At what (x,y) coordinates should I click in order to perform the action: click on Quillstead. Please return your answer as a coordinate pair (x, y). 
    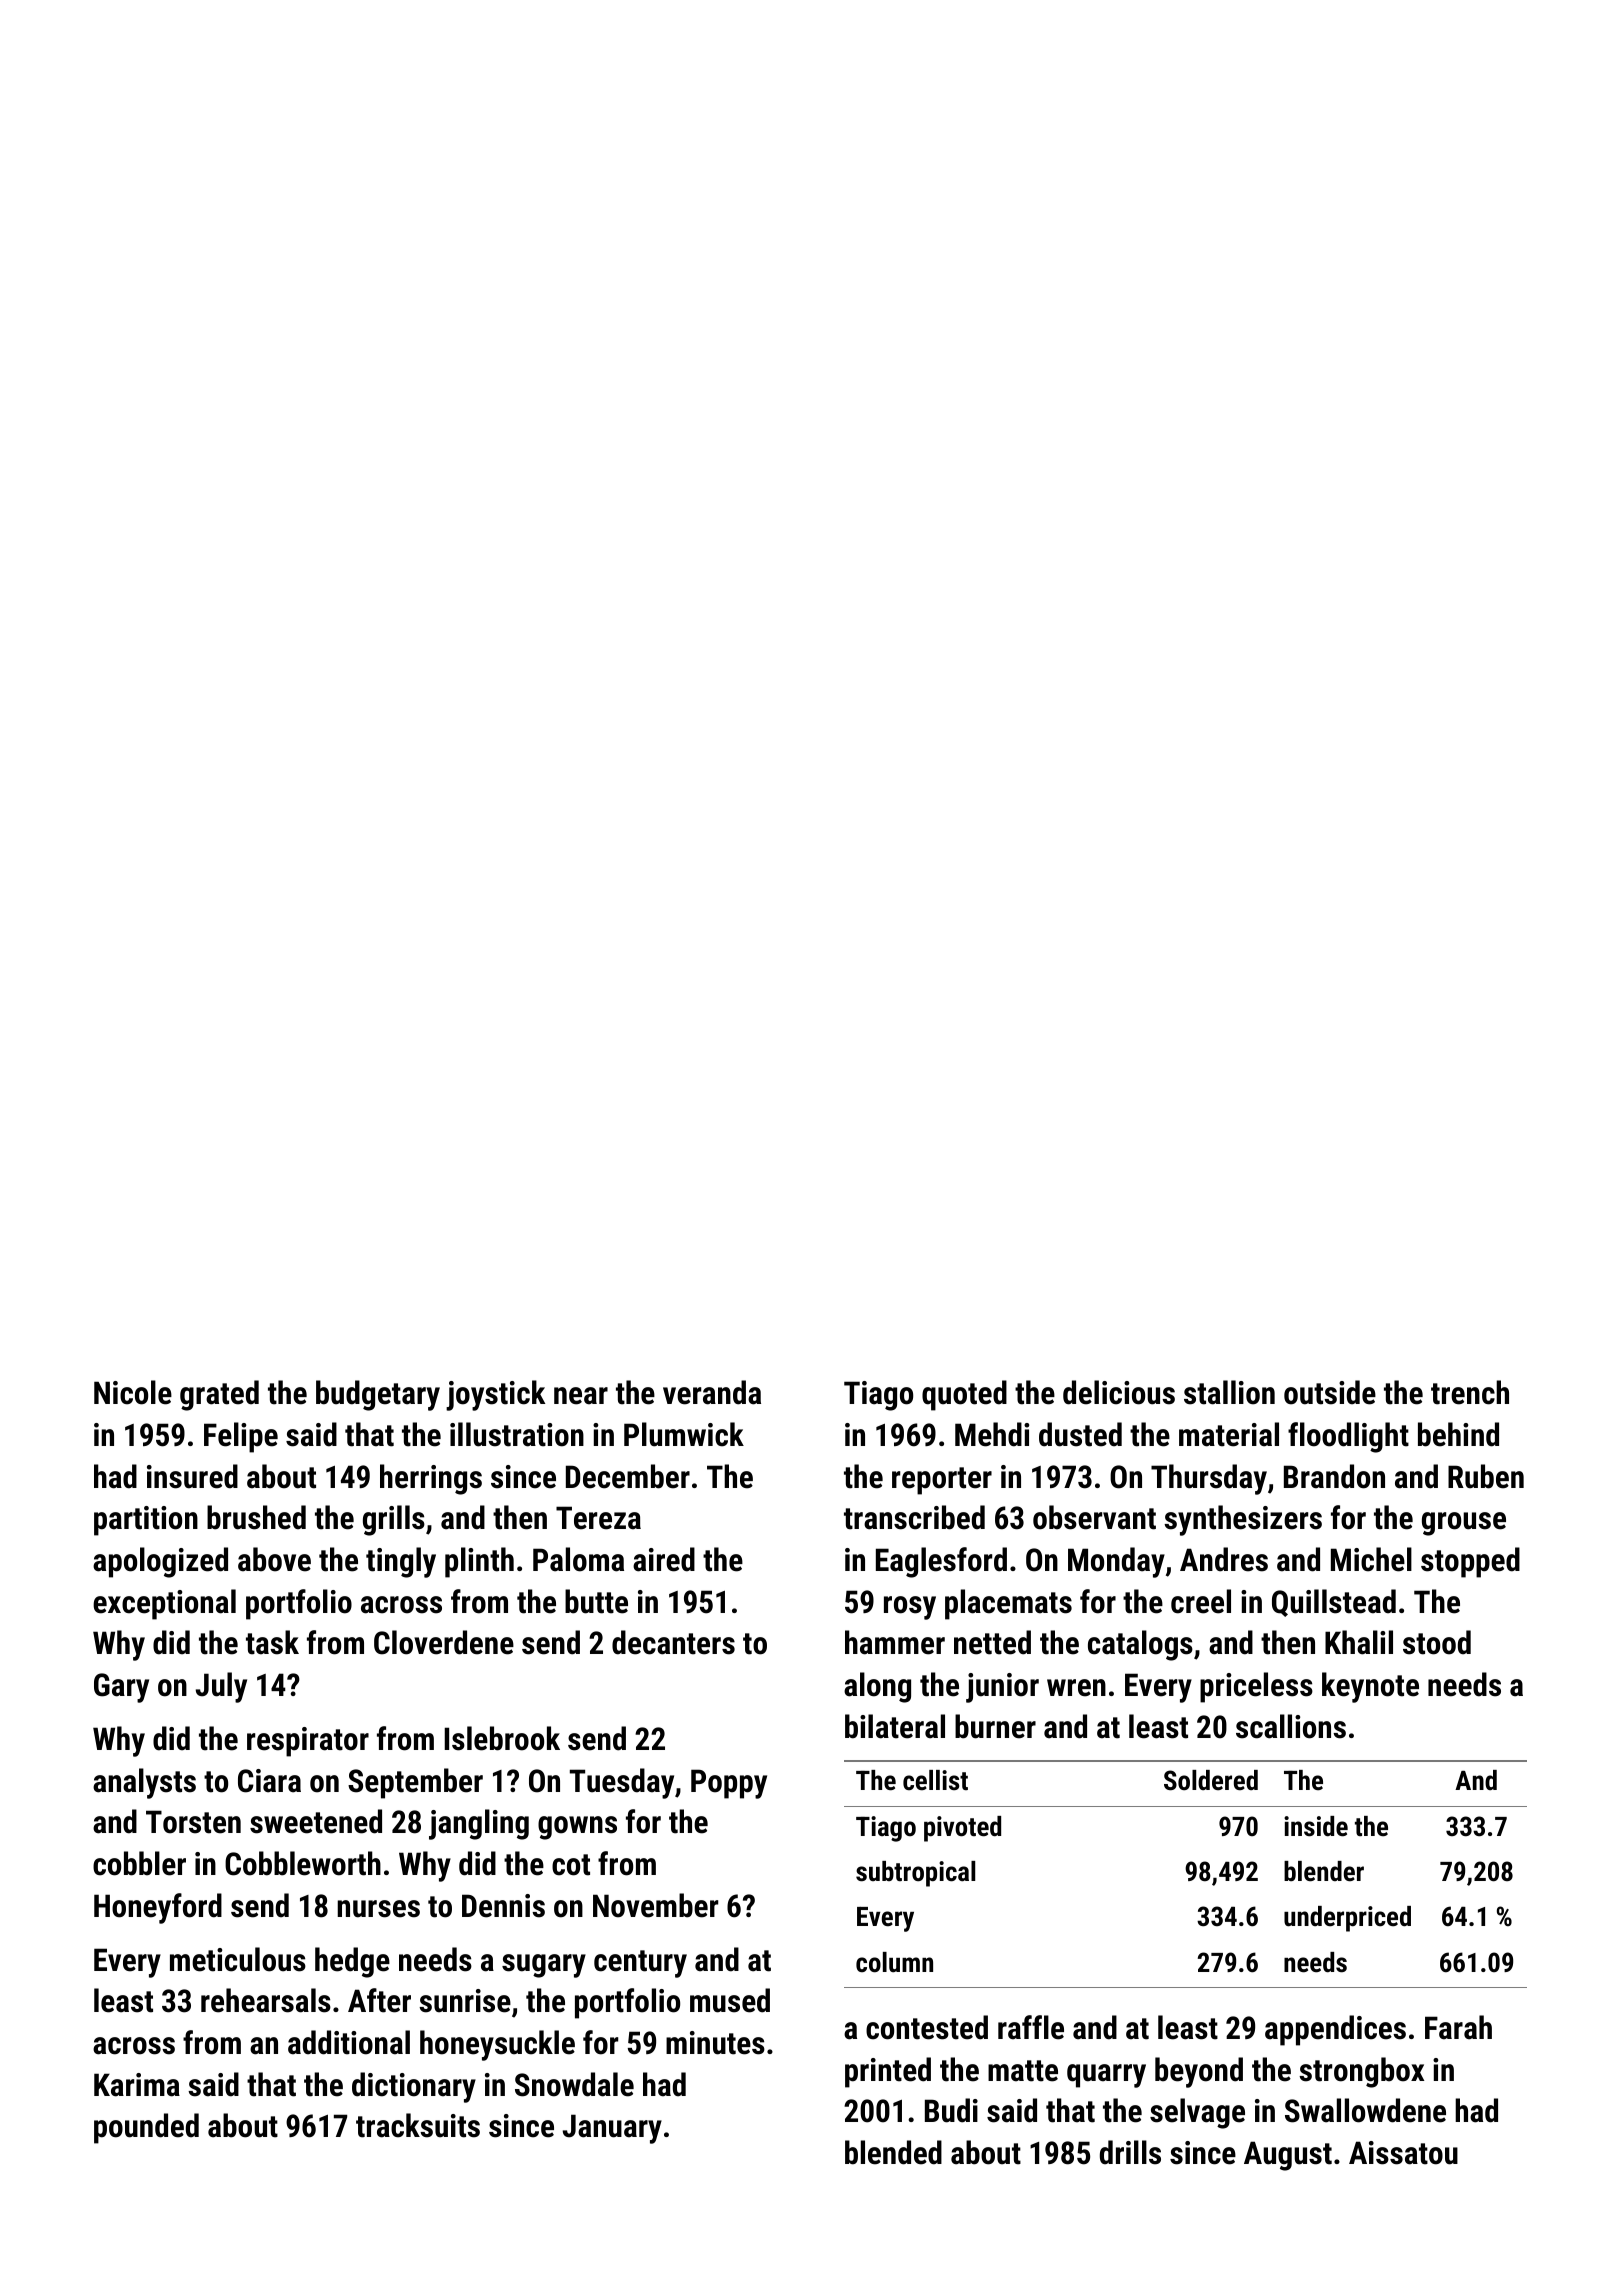
    Looking at the image, I should click on (1334, 1603).
